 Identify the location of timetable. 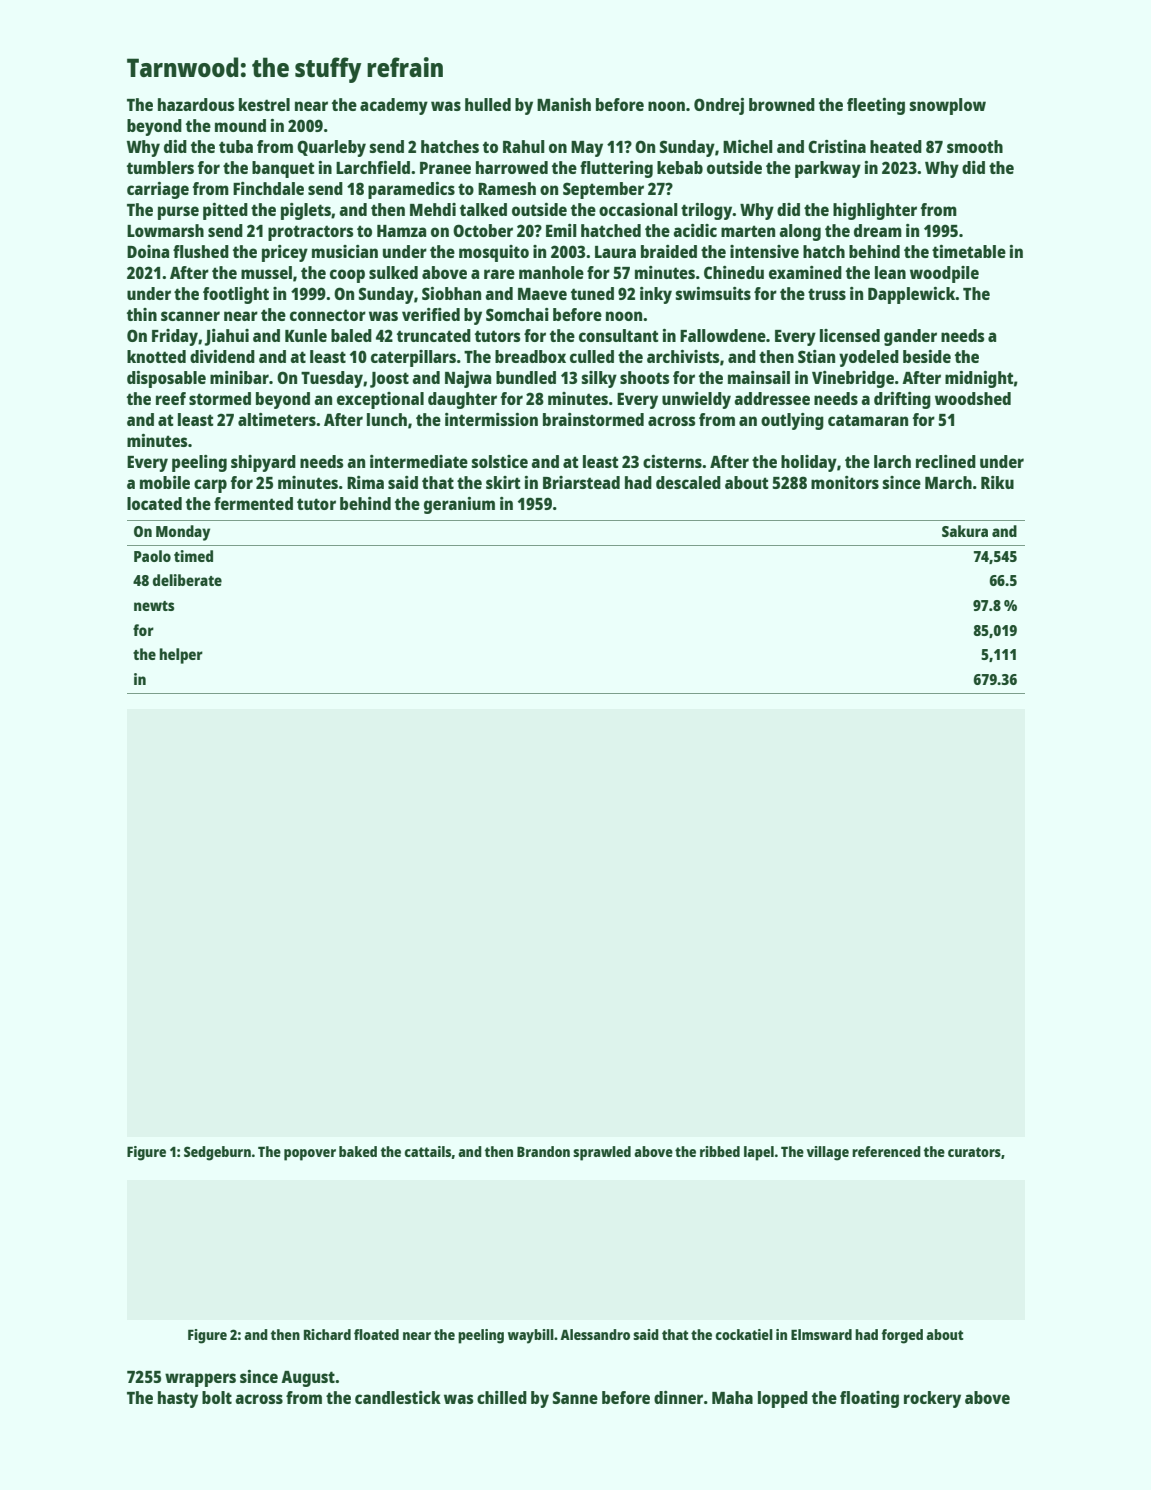
(969, 251).
